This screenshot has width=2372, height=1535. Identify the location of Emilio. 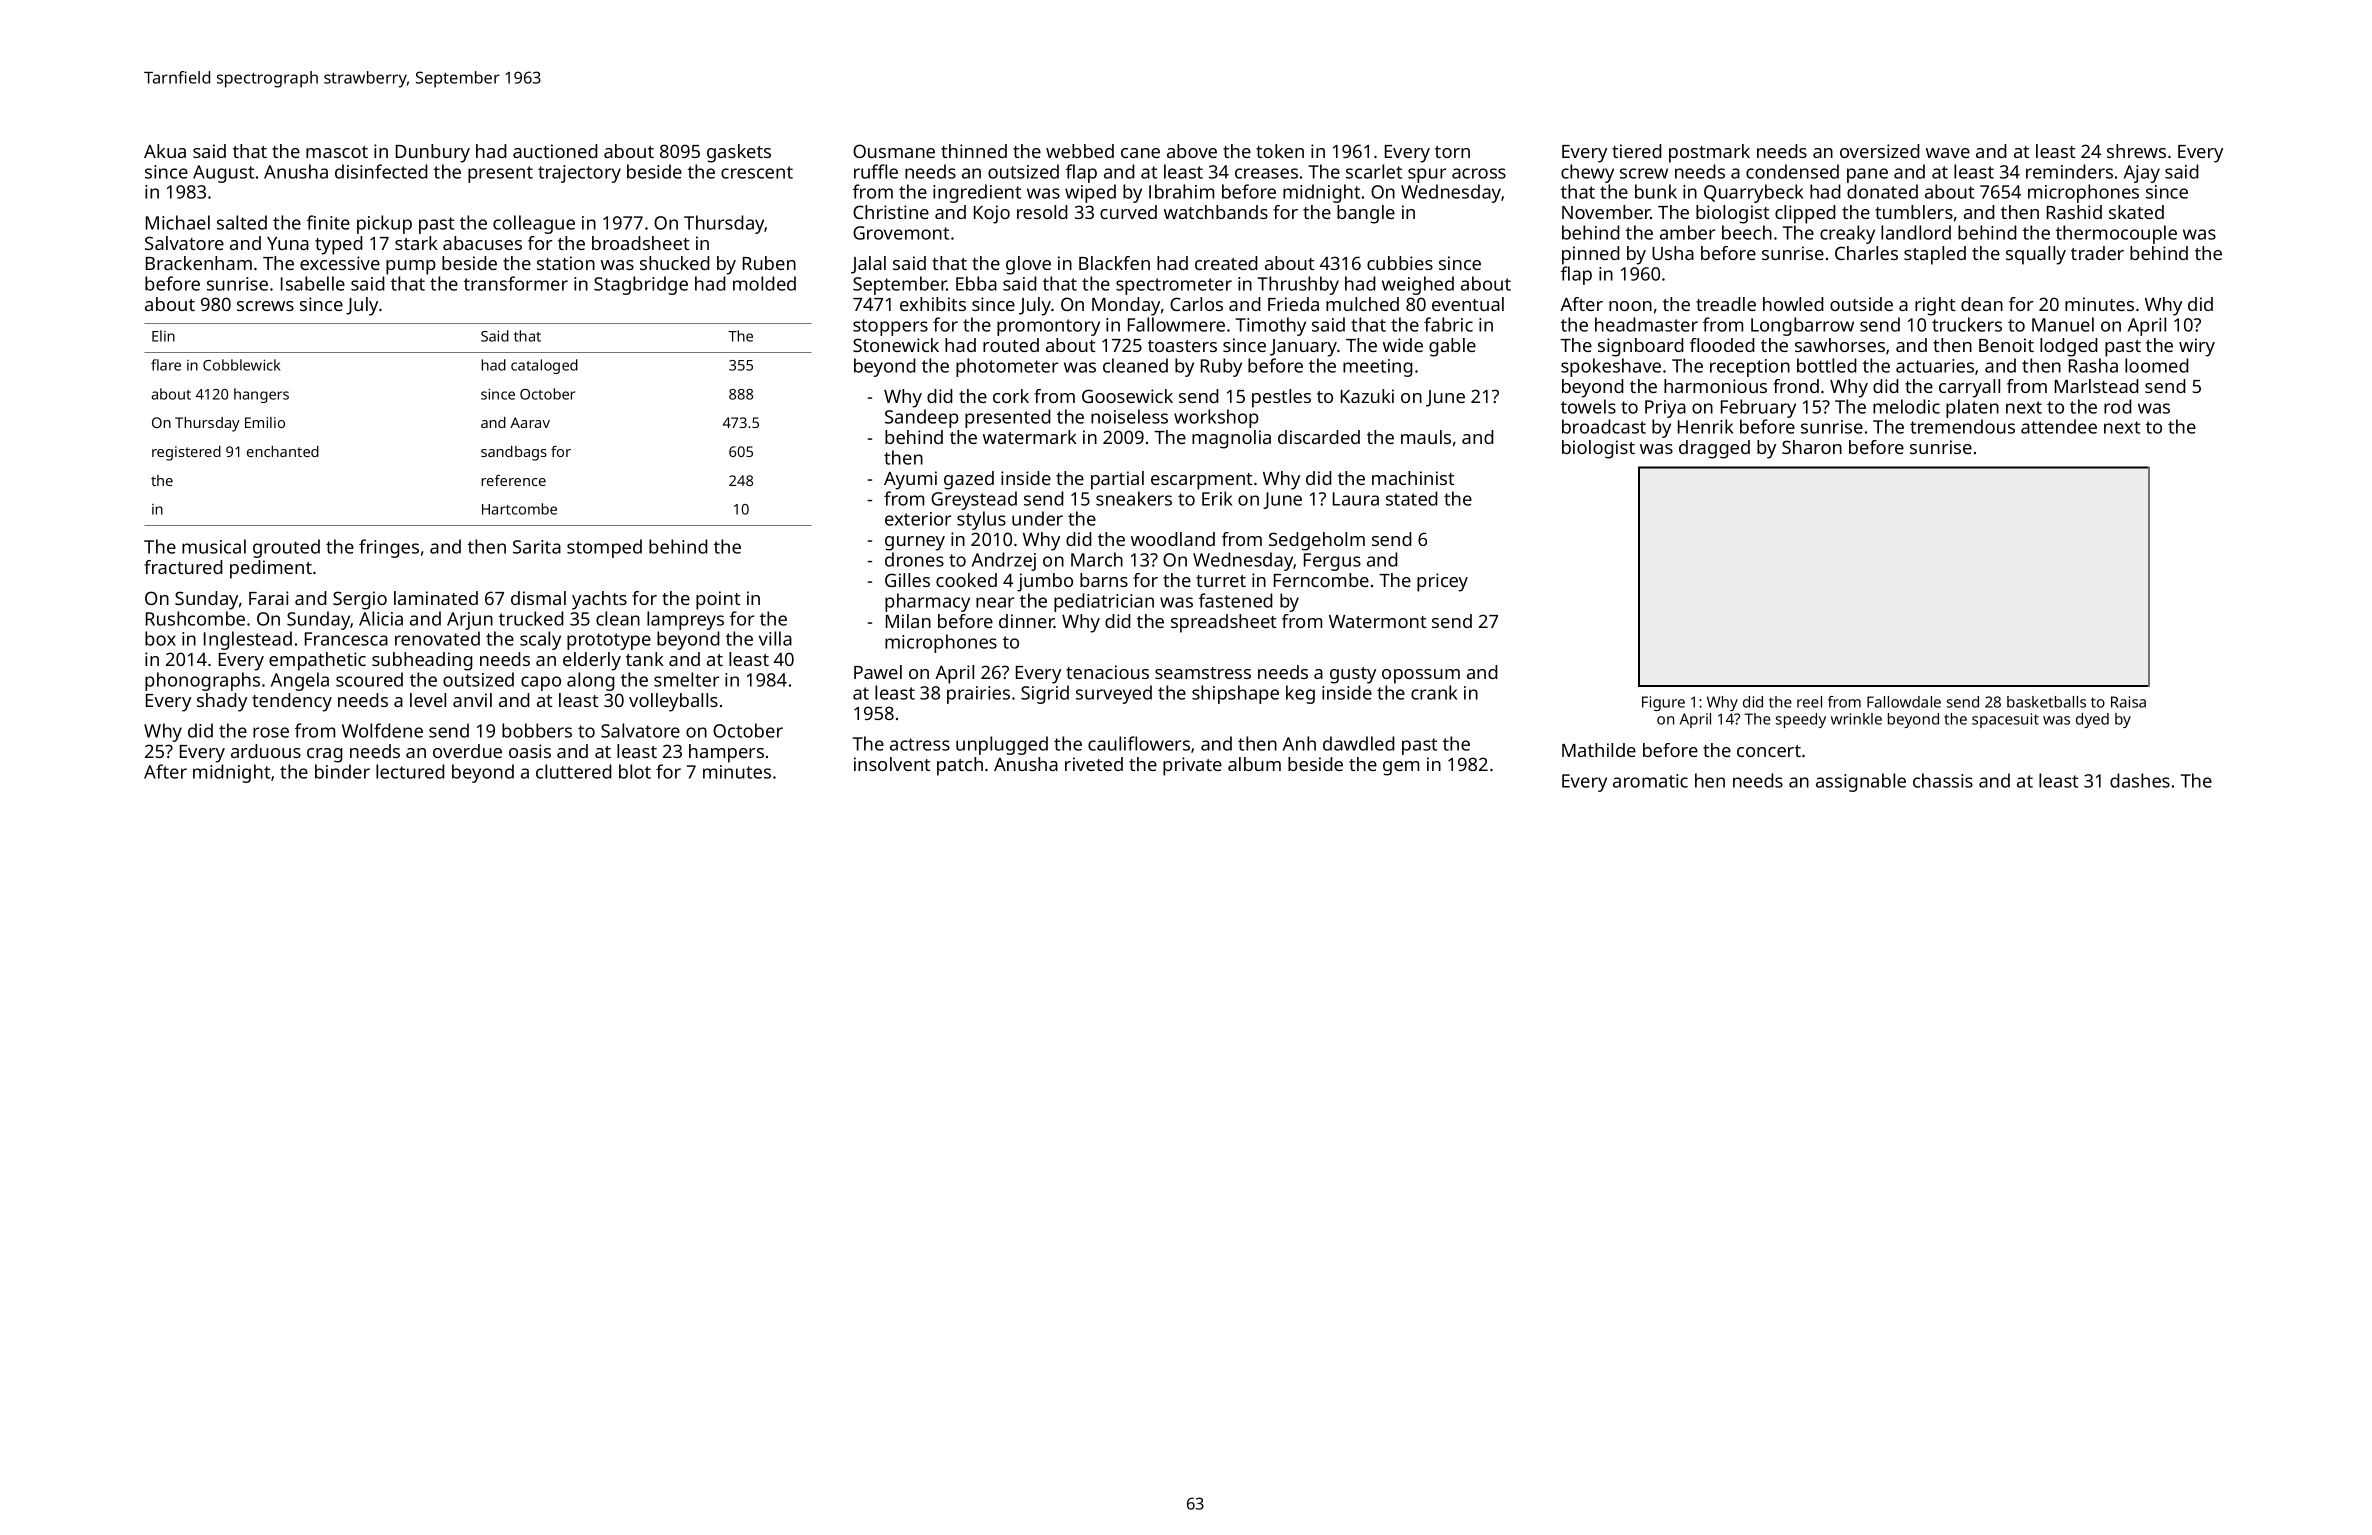
(265, 422).
